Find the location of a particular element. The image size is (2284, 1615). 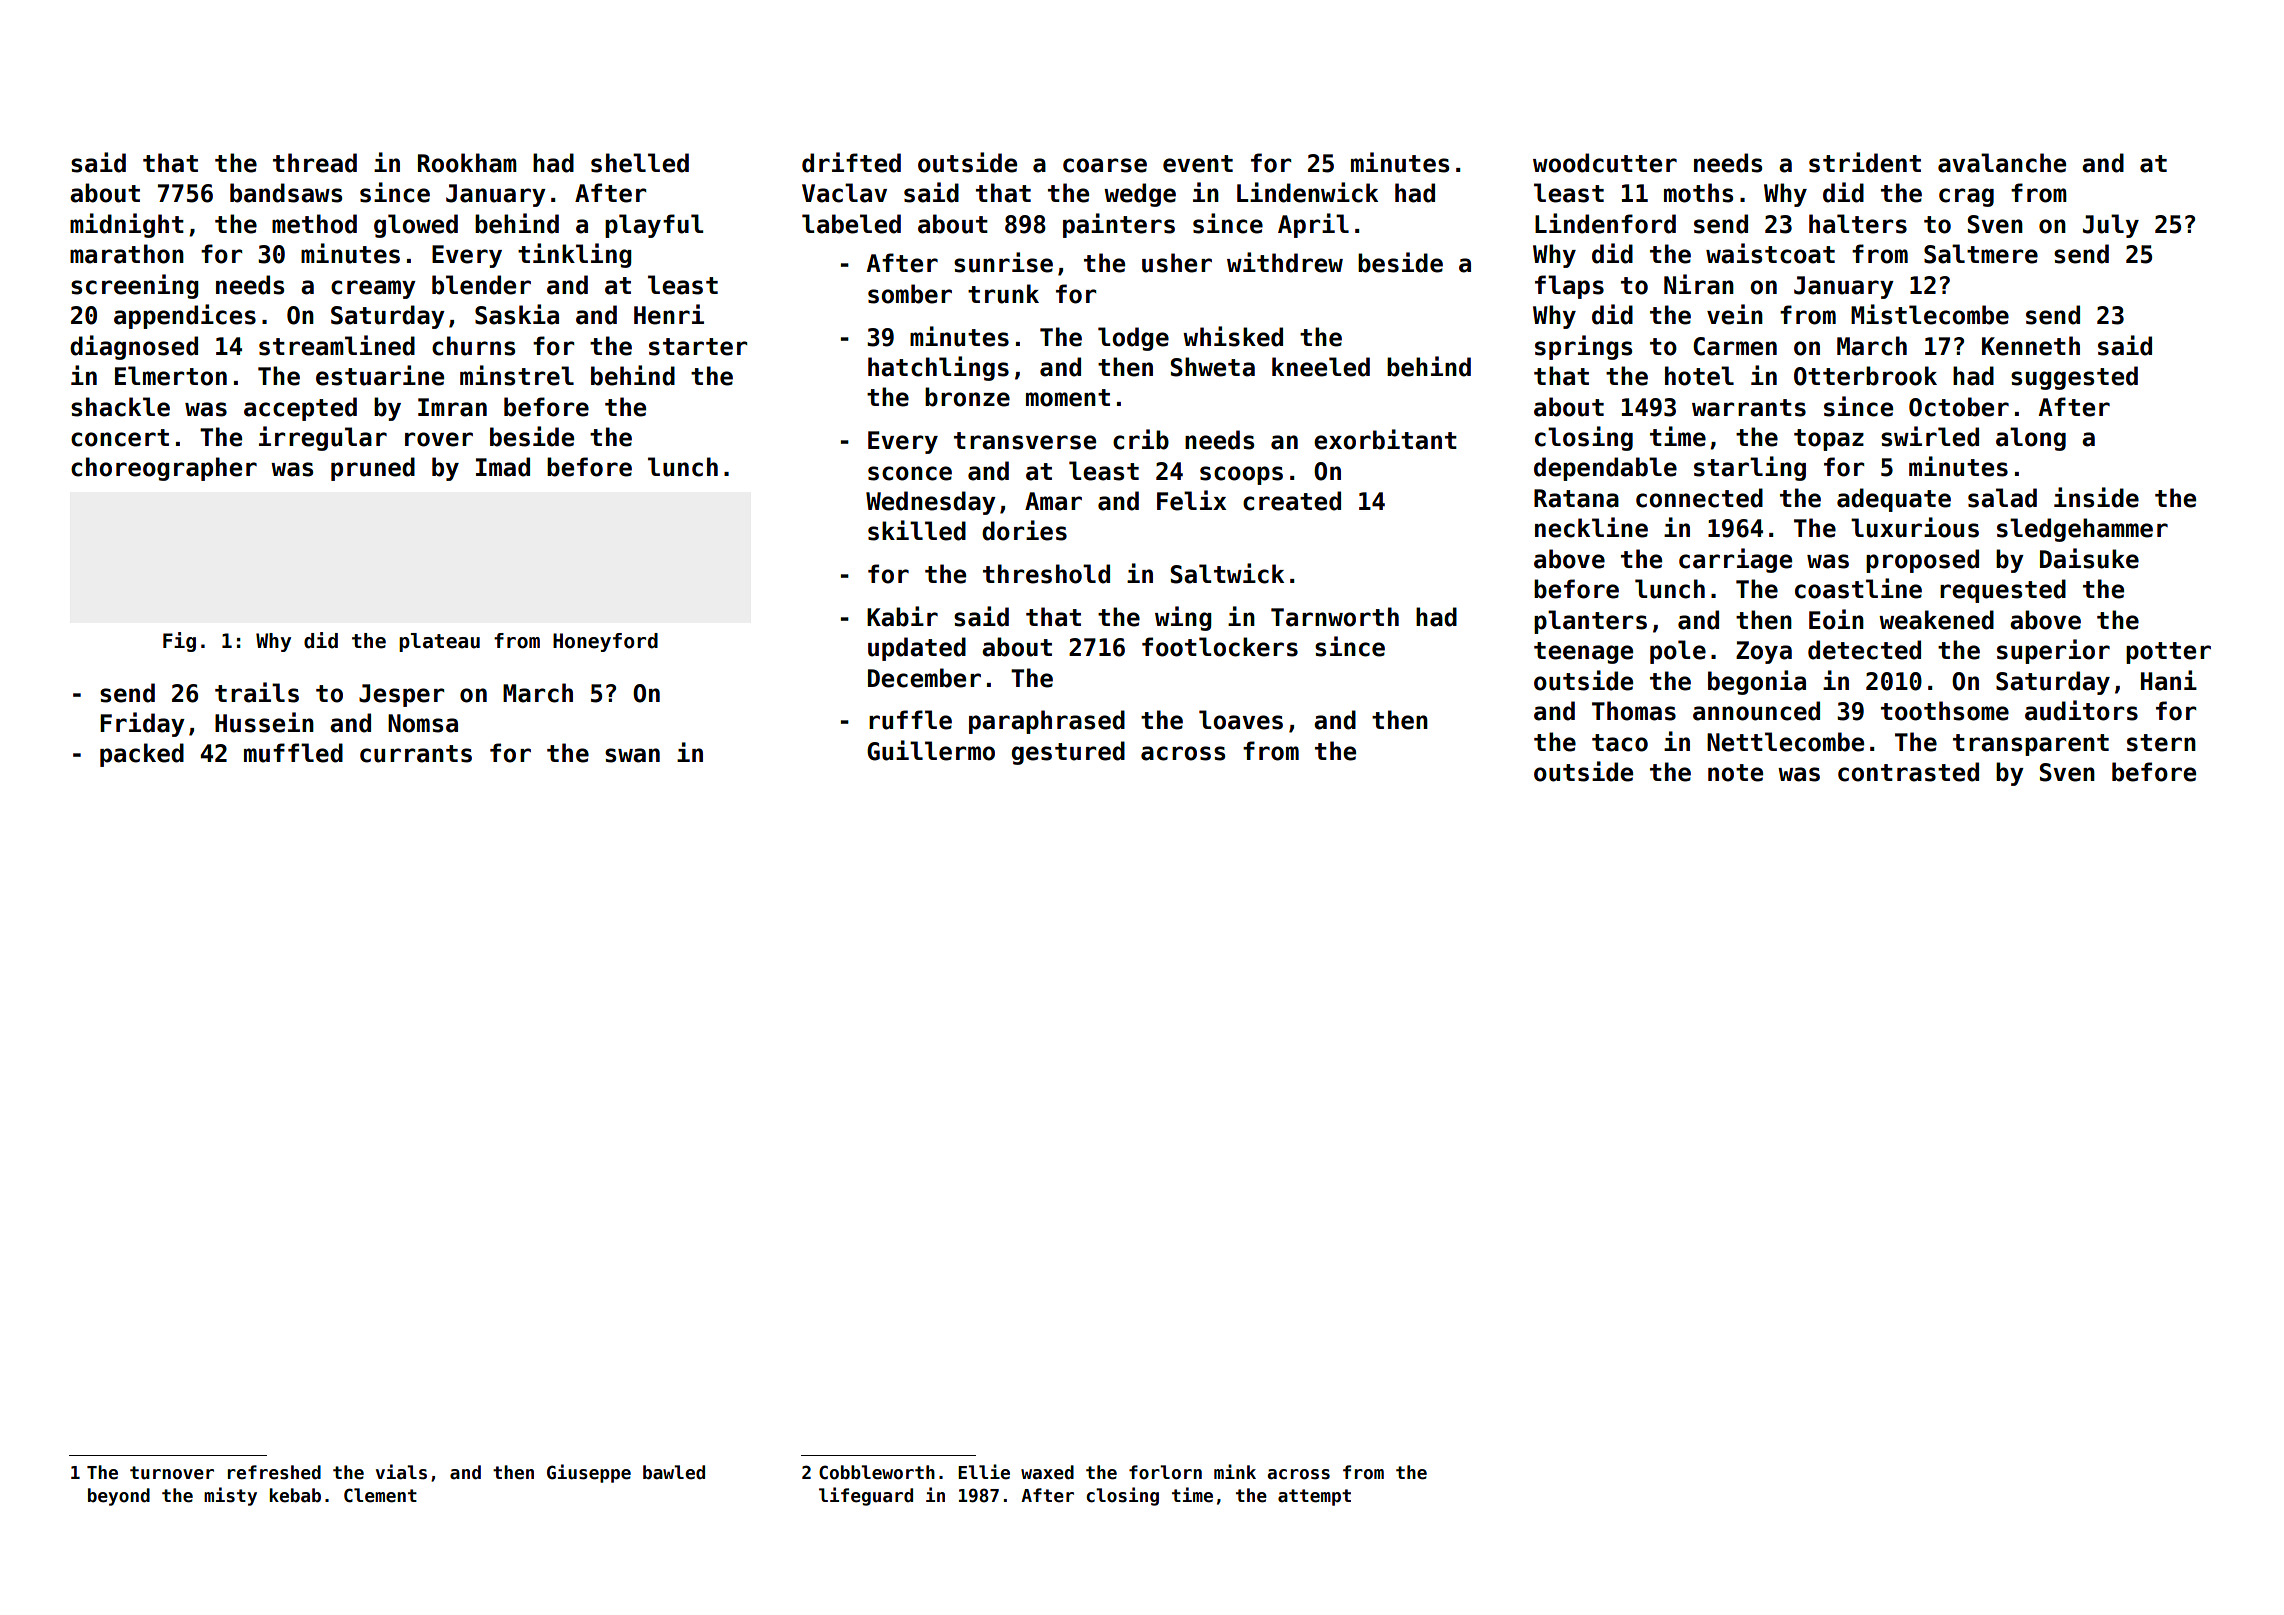

packed is located at coordinates (142, 755).
